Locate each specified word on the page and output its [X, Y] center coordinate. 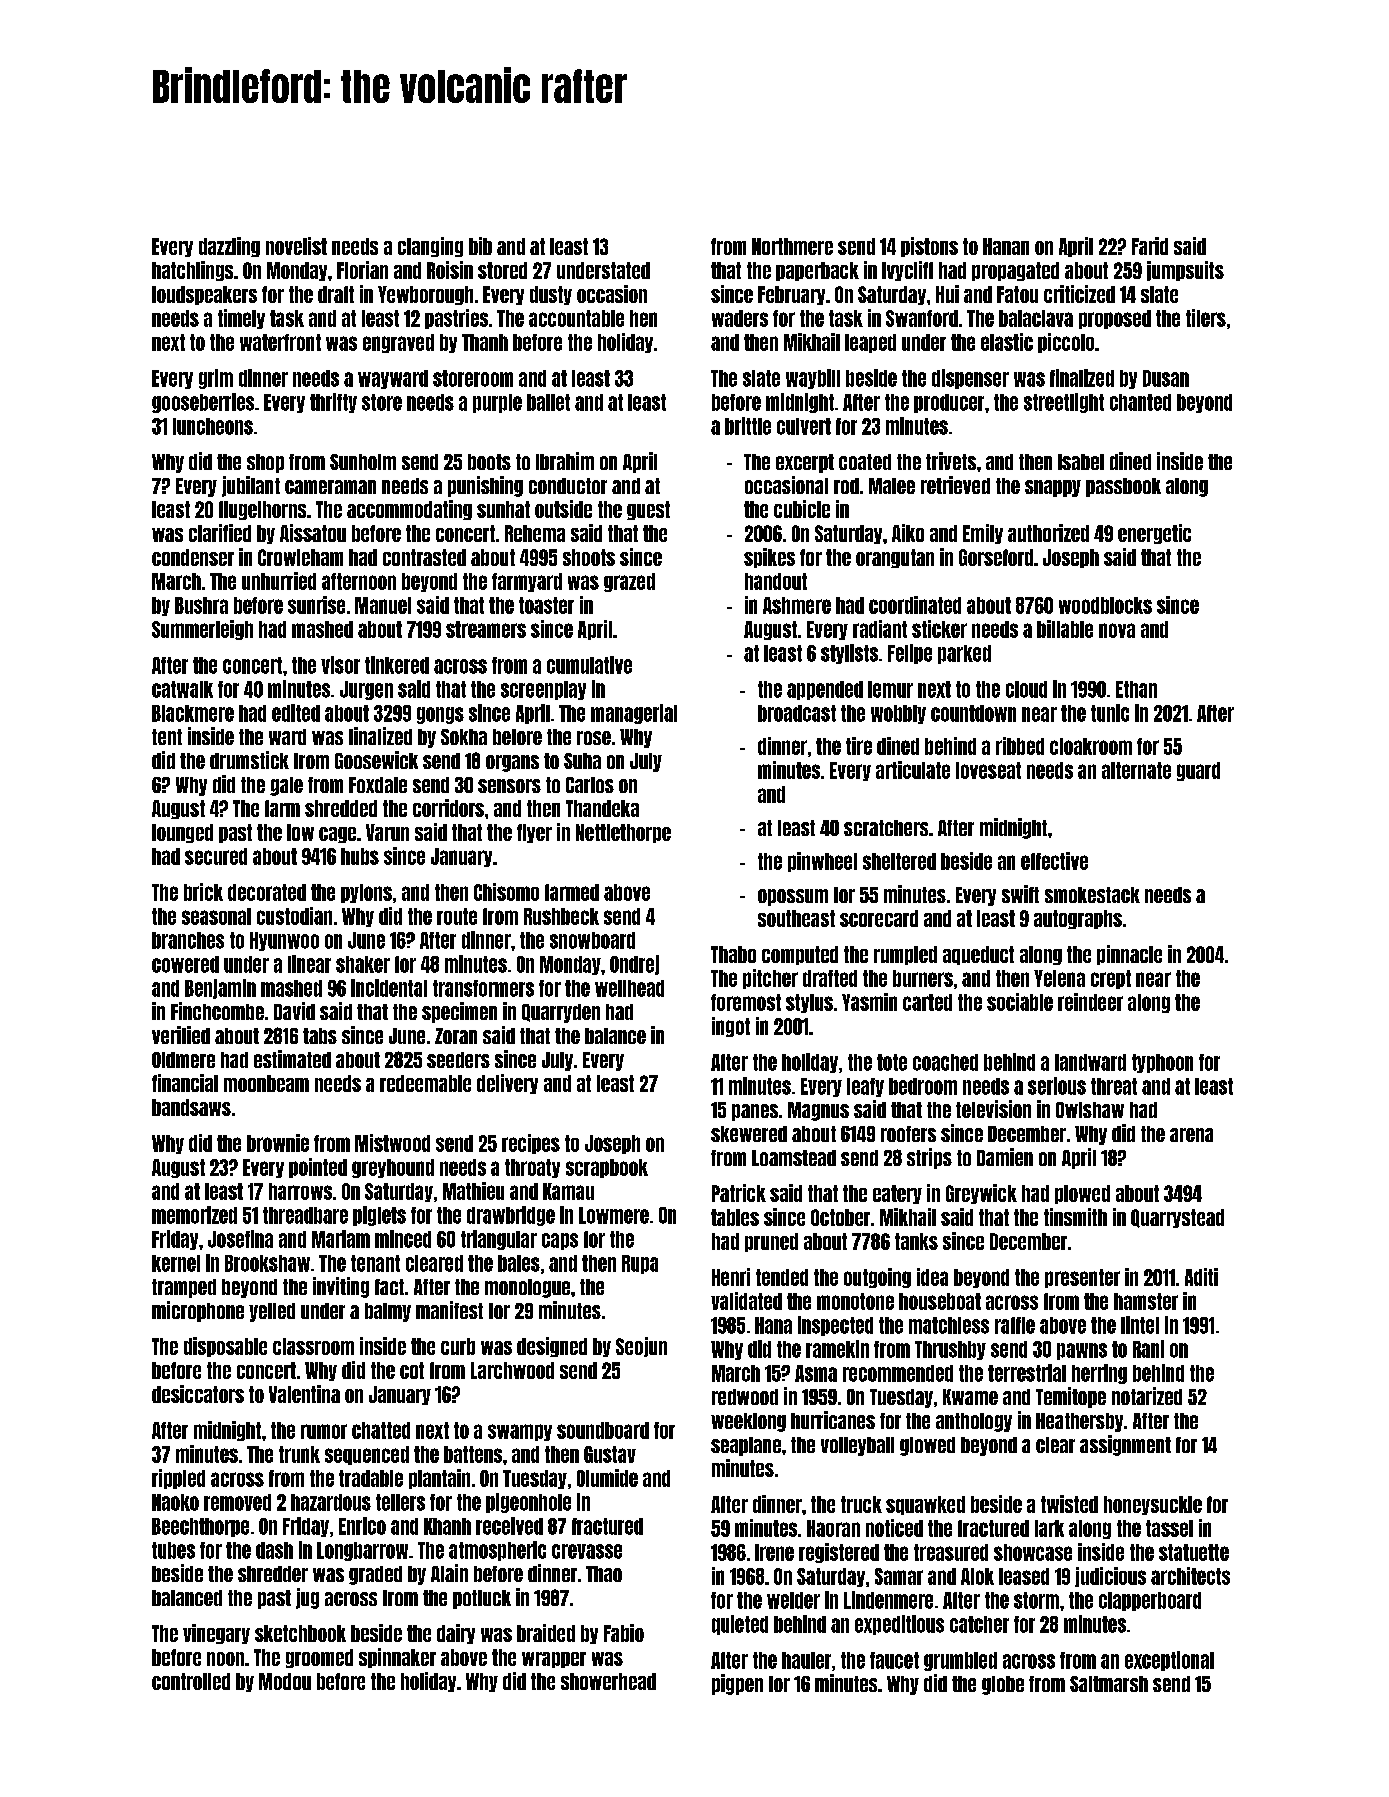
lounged [182, 833]
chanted [1140, 402]
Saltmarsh [1109, 1684]
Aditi [1201, 1277]
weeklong [748, 1422]
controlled [191, 1681]
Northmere [792, 246]
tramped [184, 1288]
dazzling [229, 247]
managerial [634, 714]
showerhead [608, 1681]
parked [964, 654]
